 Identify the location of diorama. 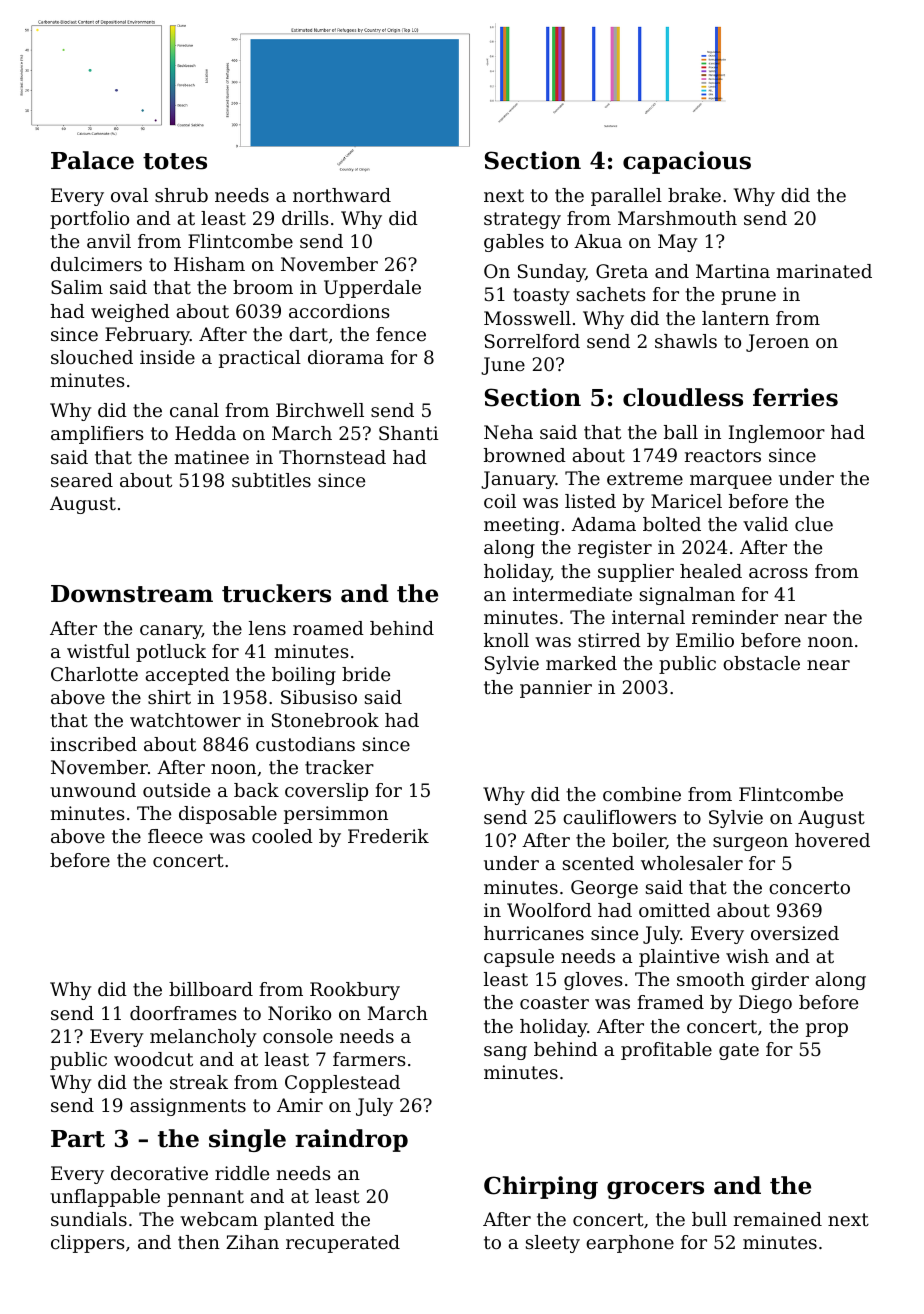
(346, 357).
